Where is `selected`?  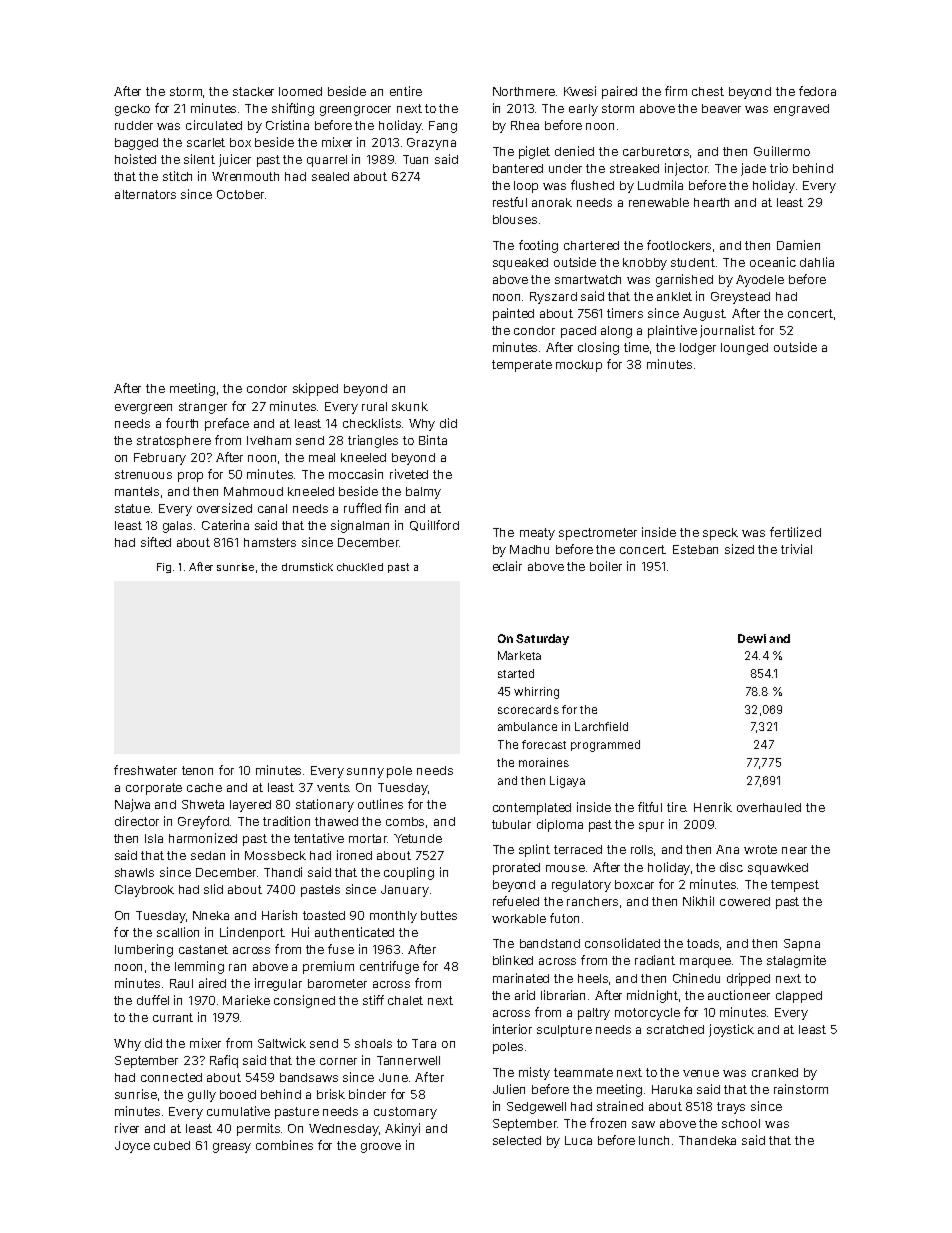 selected is located at coordinates (517, 1140).
